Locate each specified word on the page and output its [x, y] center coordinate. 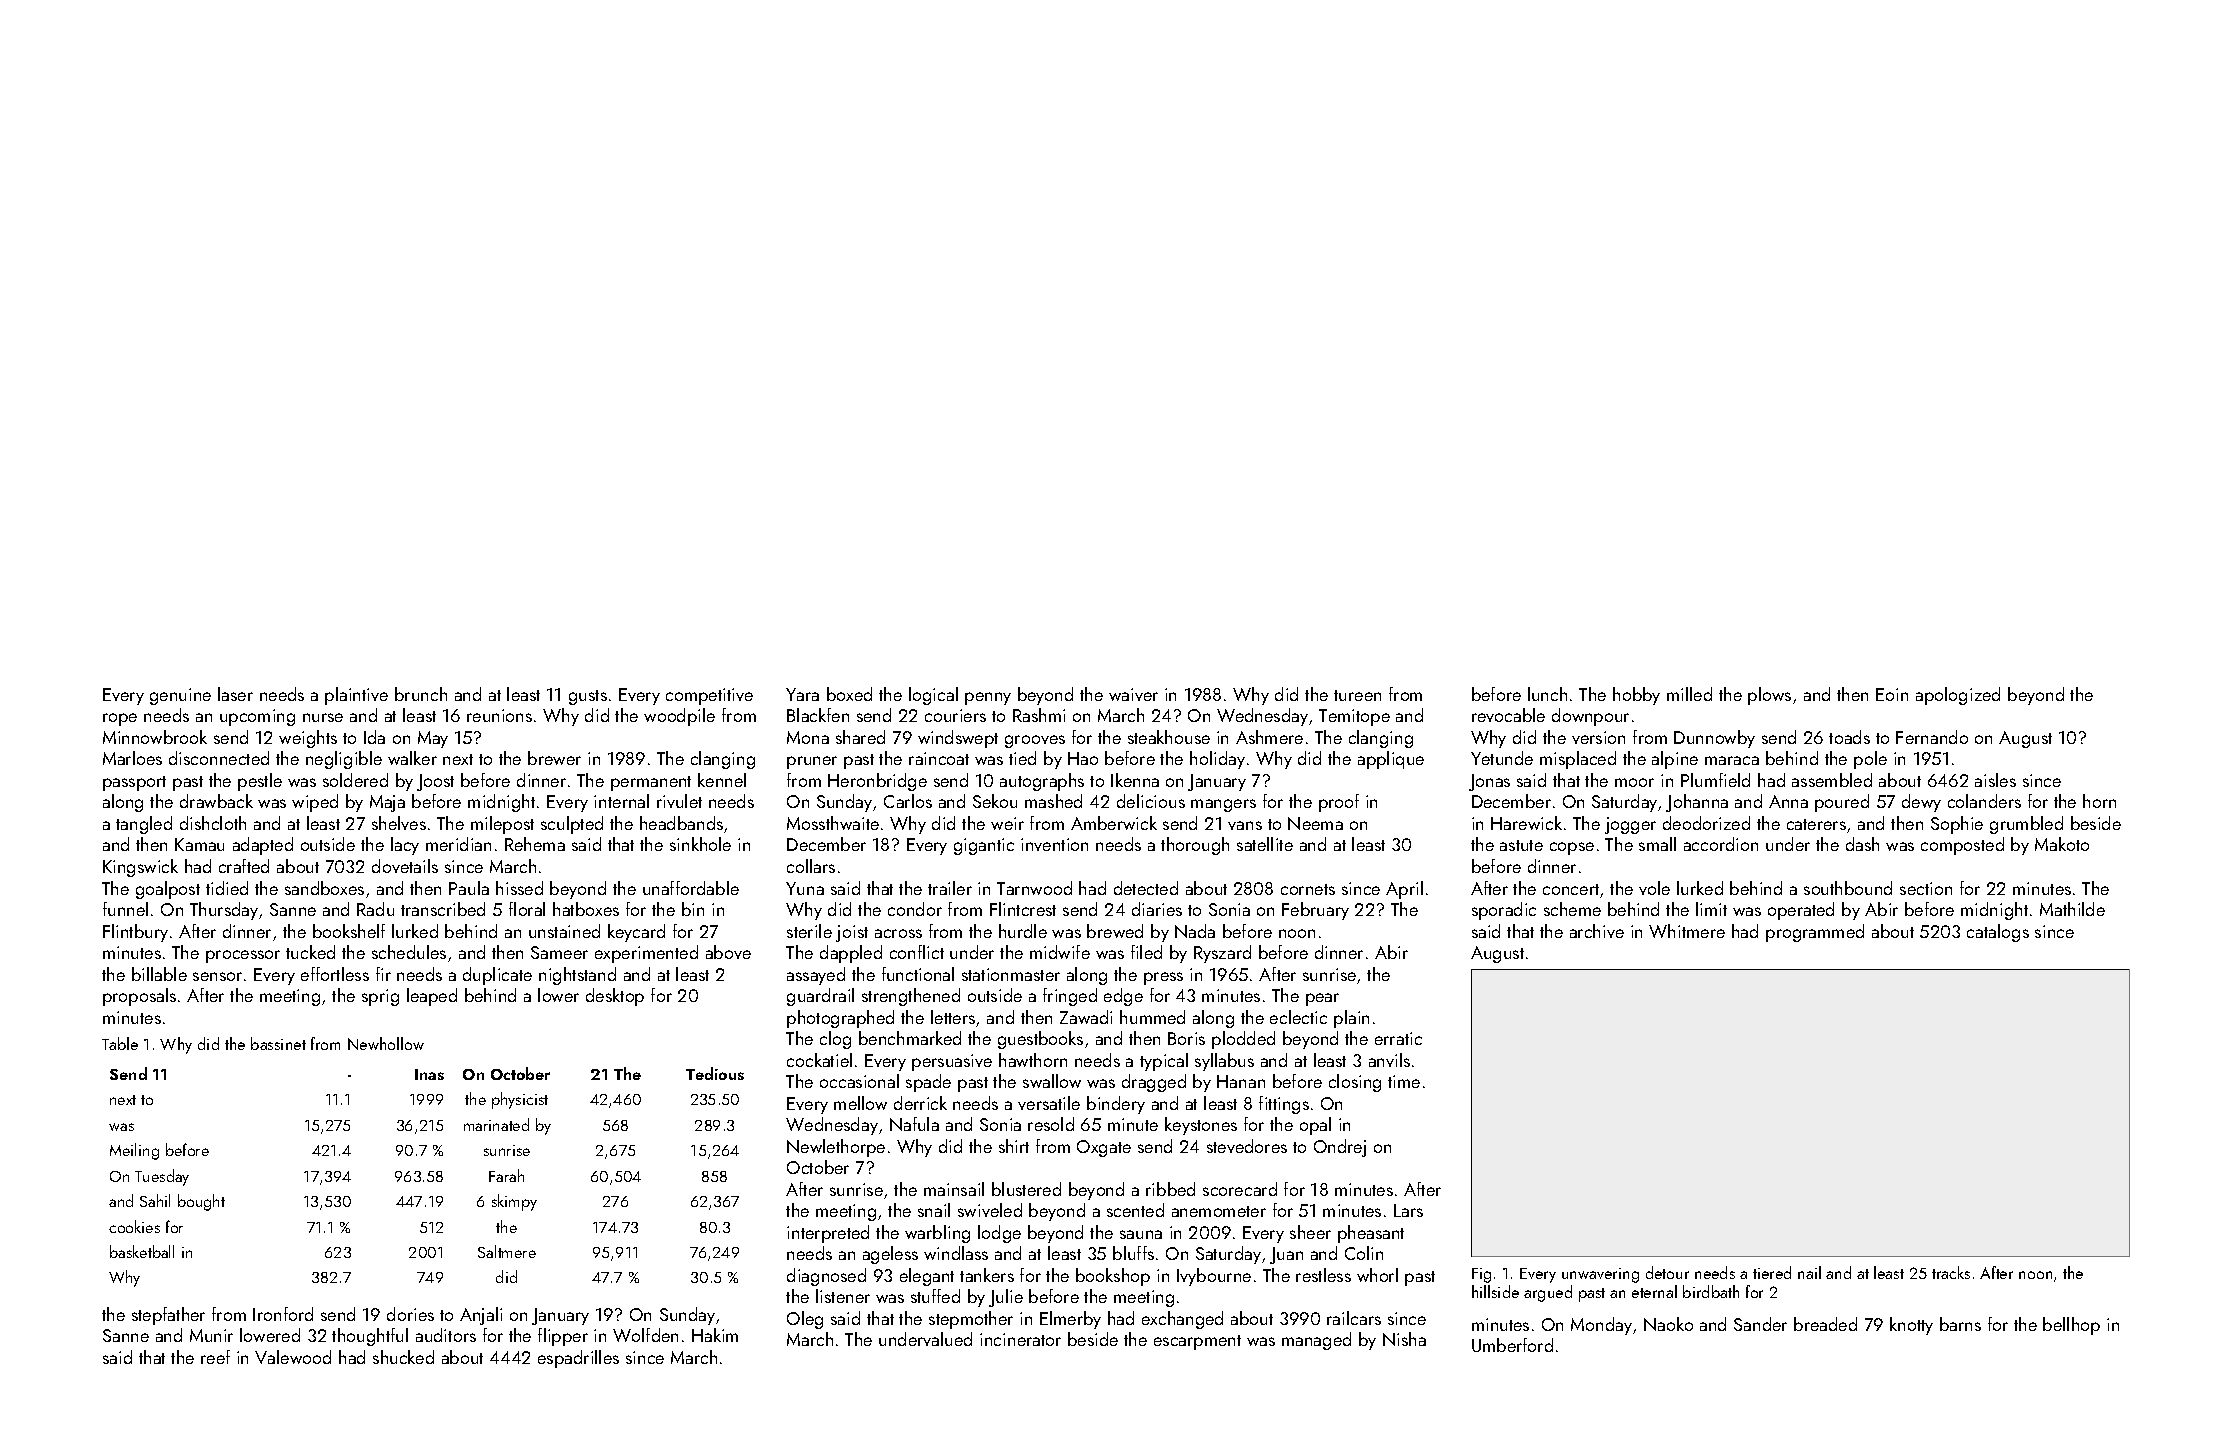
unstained [564, 931]
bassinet [278, 1043]
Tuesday [162, 1177]
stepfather [168, 1316]
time [1404, 1081]
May [433, 739]
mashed [1053, 801]
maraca [1732, 760]
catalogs [1998, 933]
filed [1146, 952]
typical [1164, 1062]
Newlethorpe [836, 1148]
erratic [1398, 1038]
